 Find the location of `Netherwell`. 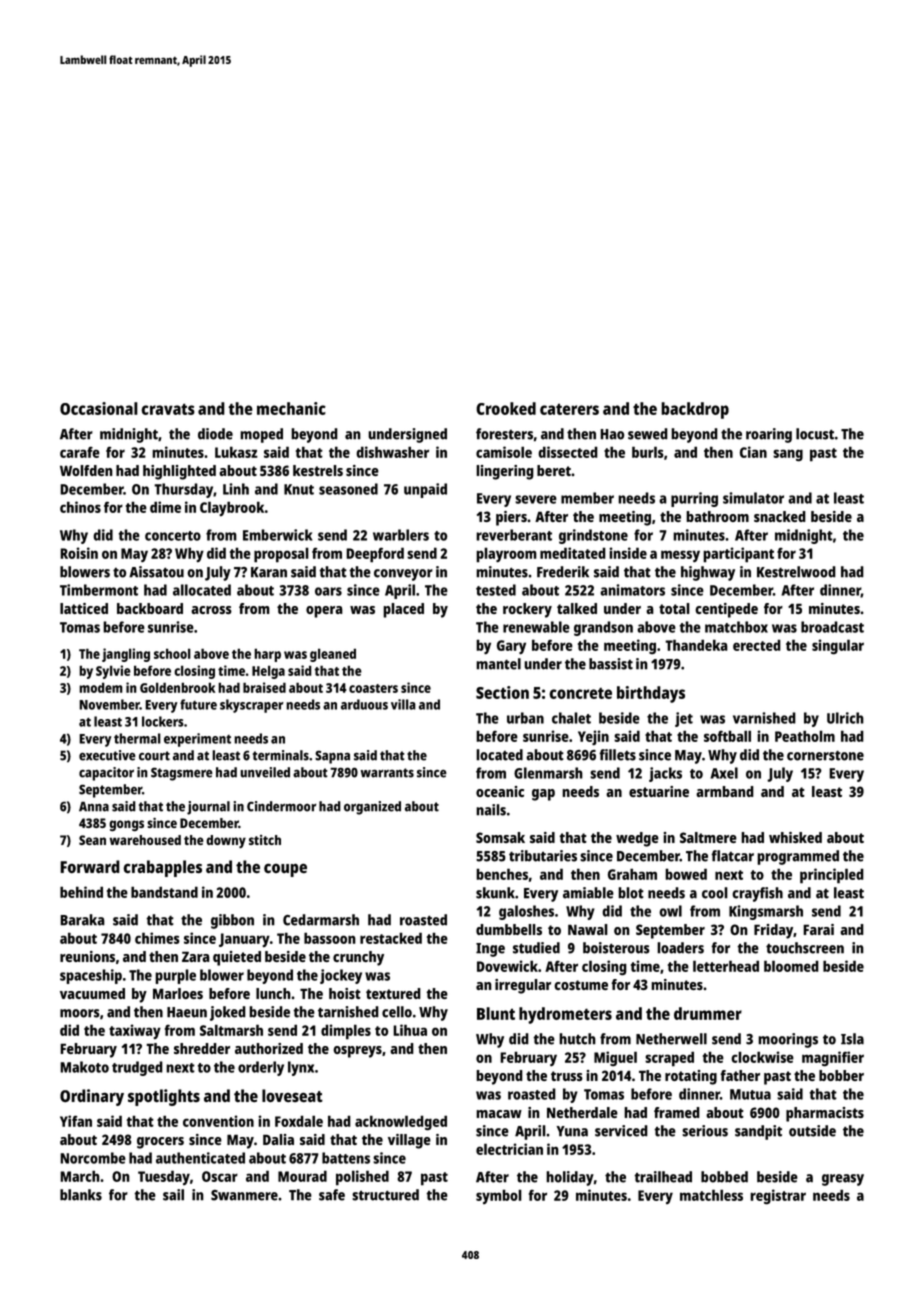

Netherwell is located at coordinates (671, 1039).
